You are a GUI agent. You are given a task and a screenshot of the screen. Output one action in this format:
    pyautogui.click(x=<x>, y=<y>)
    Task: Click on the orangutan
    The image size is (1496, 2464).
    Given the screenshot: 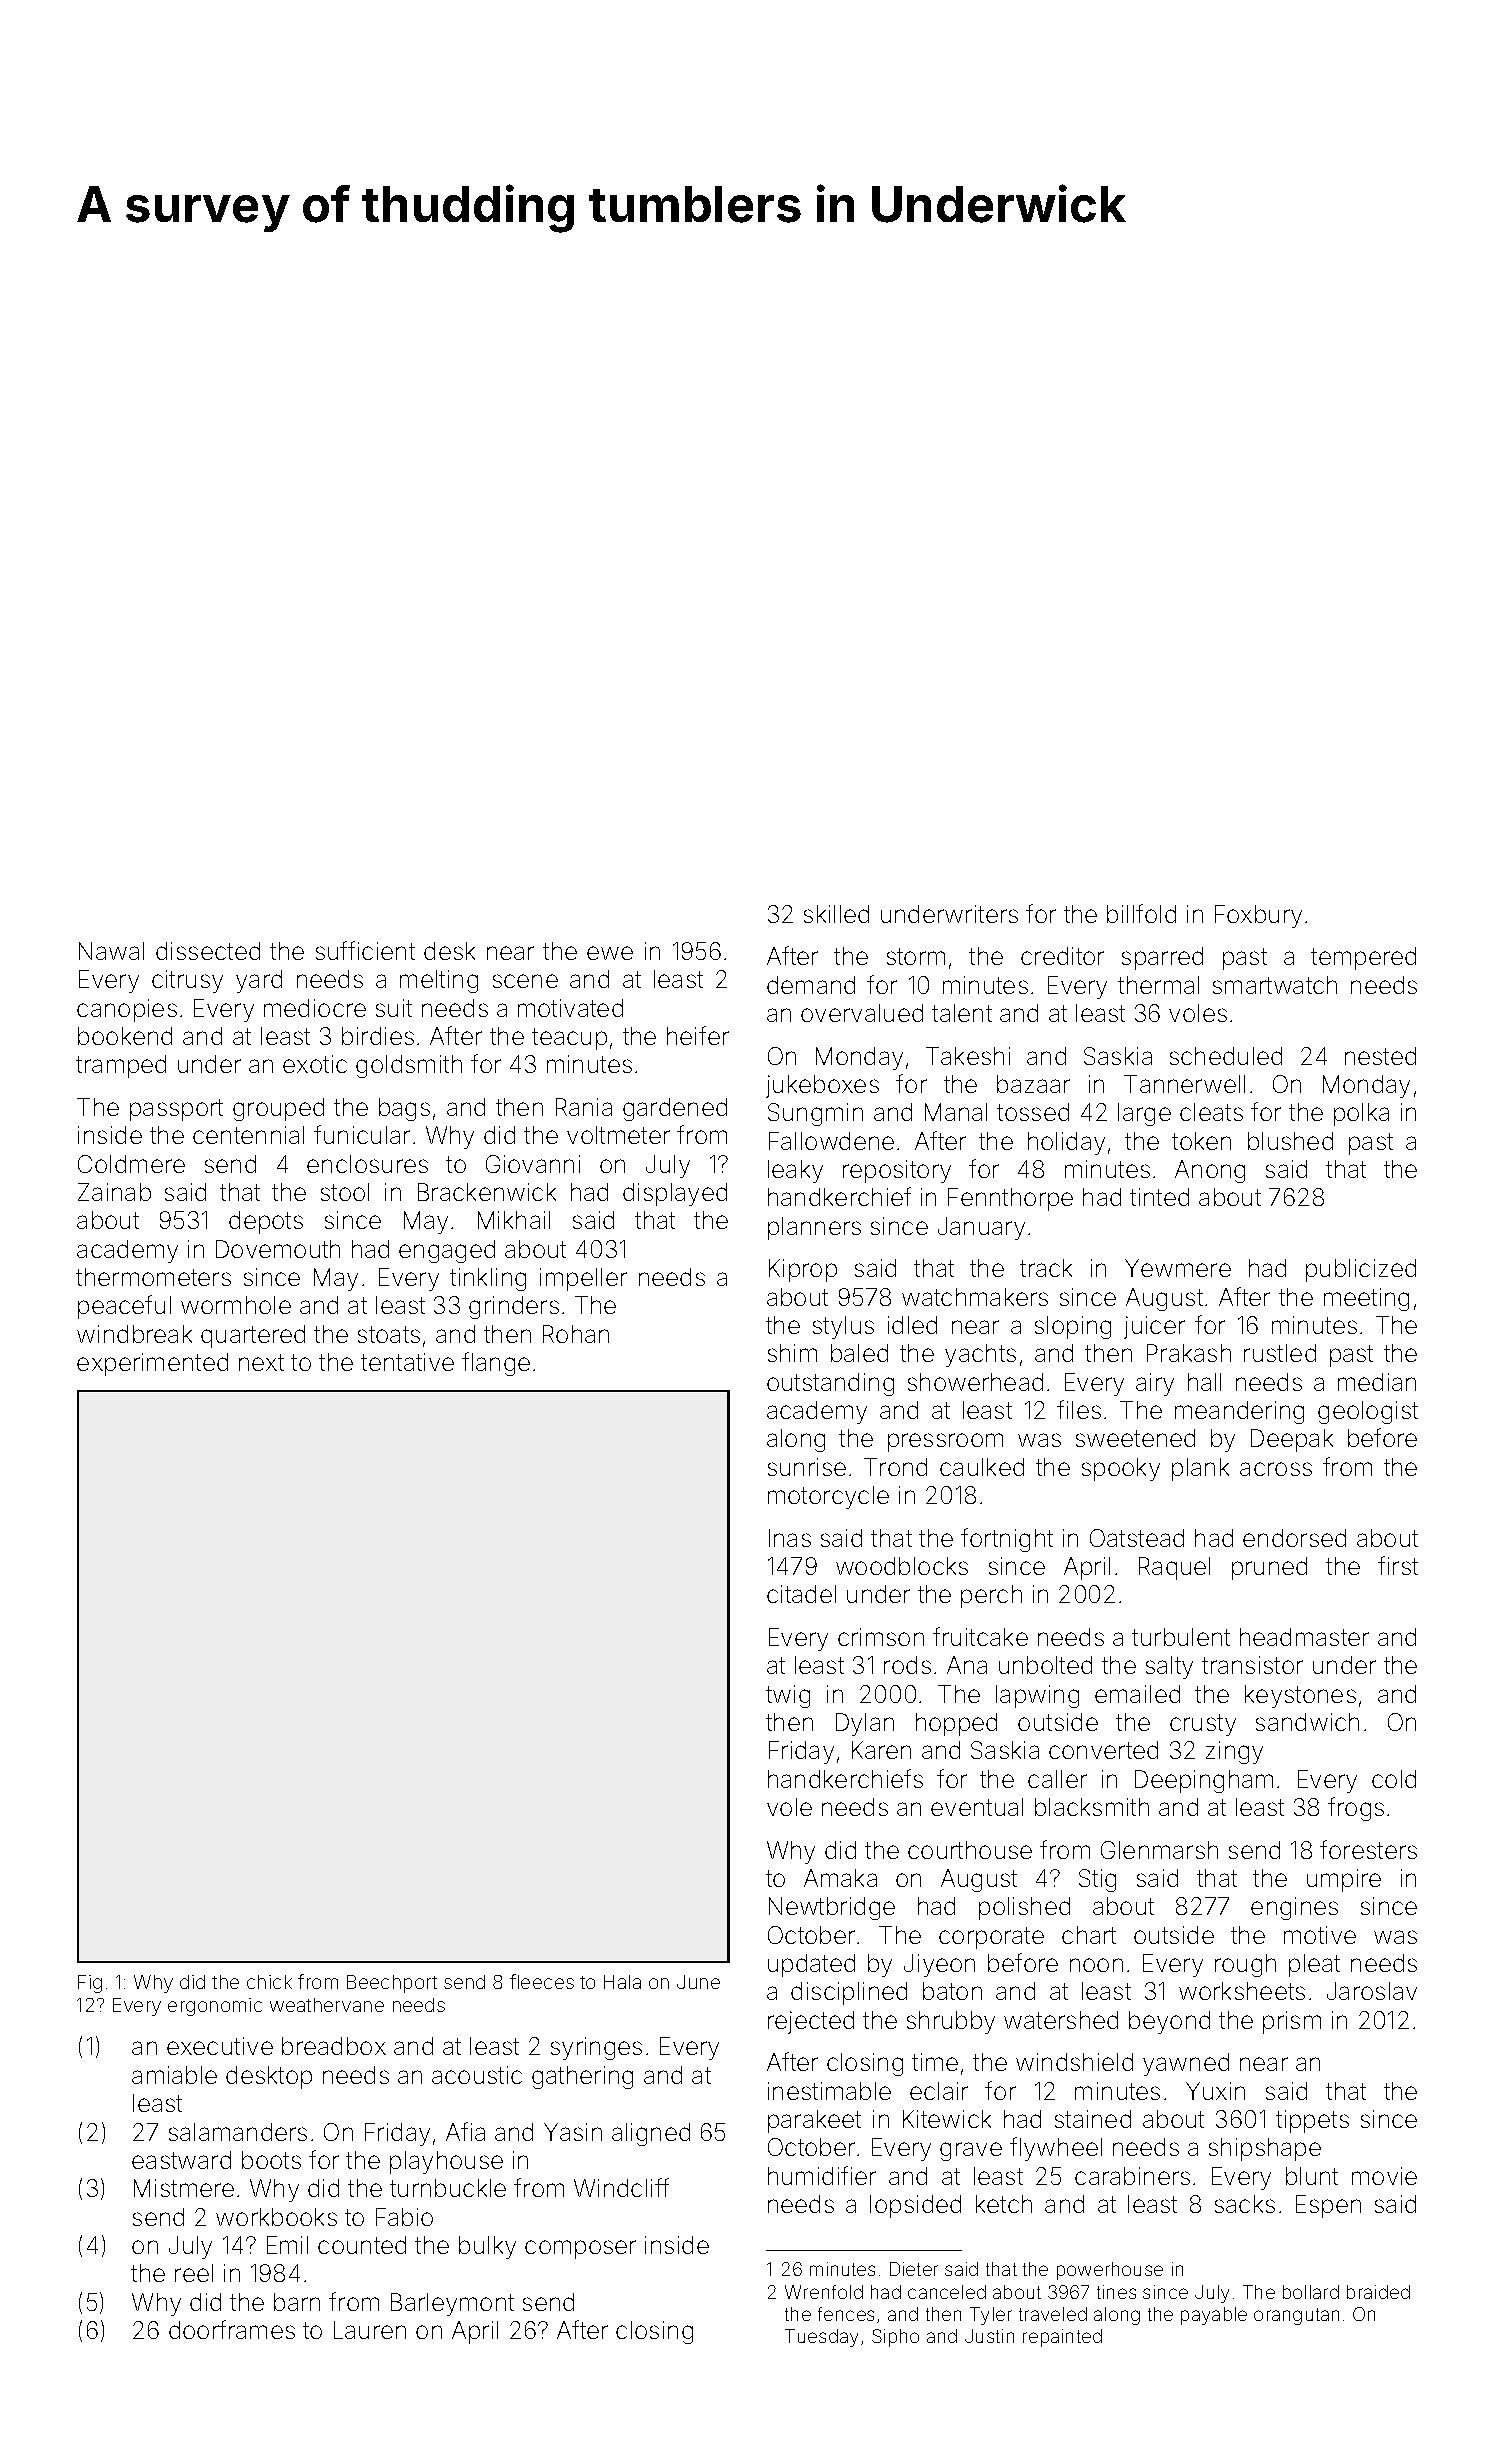 What is the action you would take?
    pyautogui.click(x=1296, y=2316)
